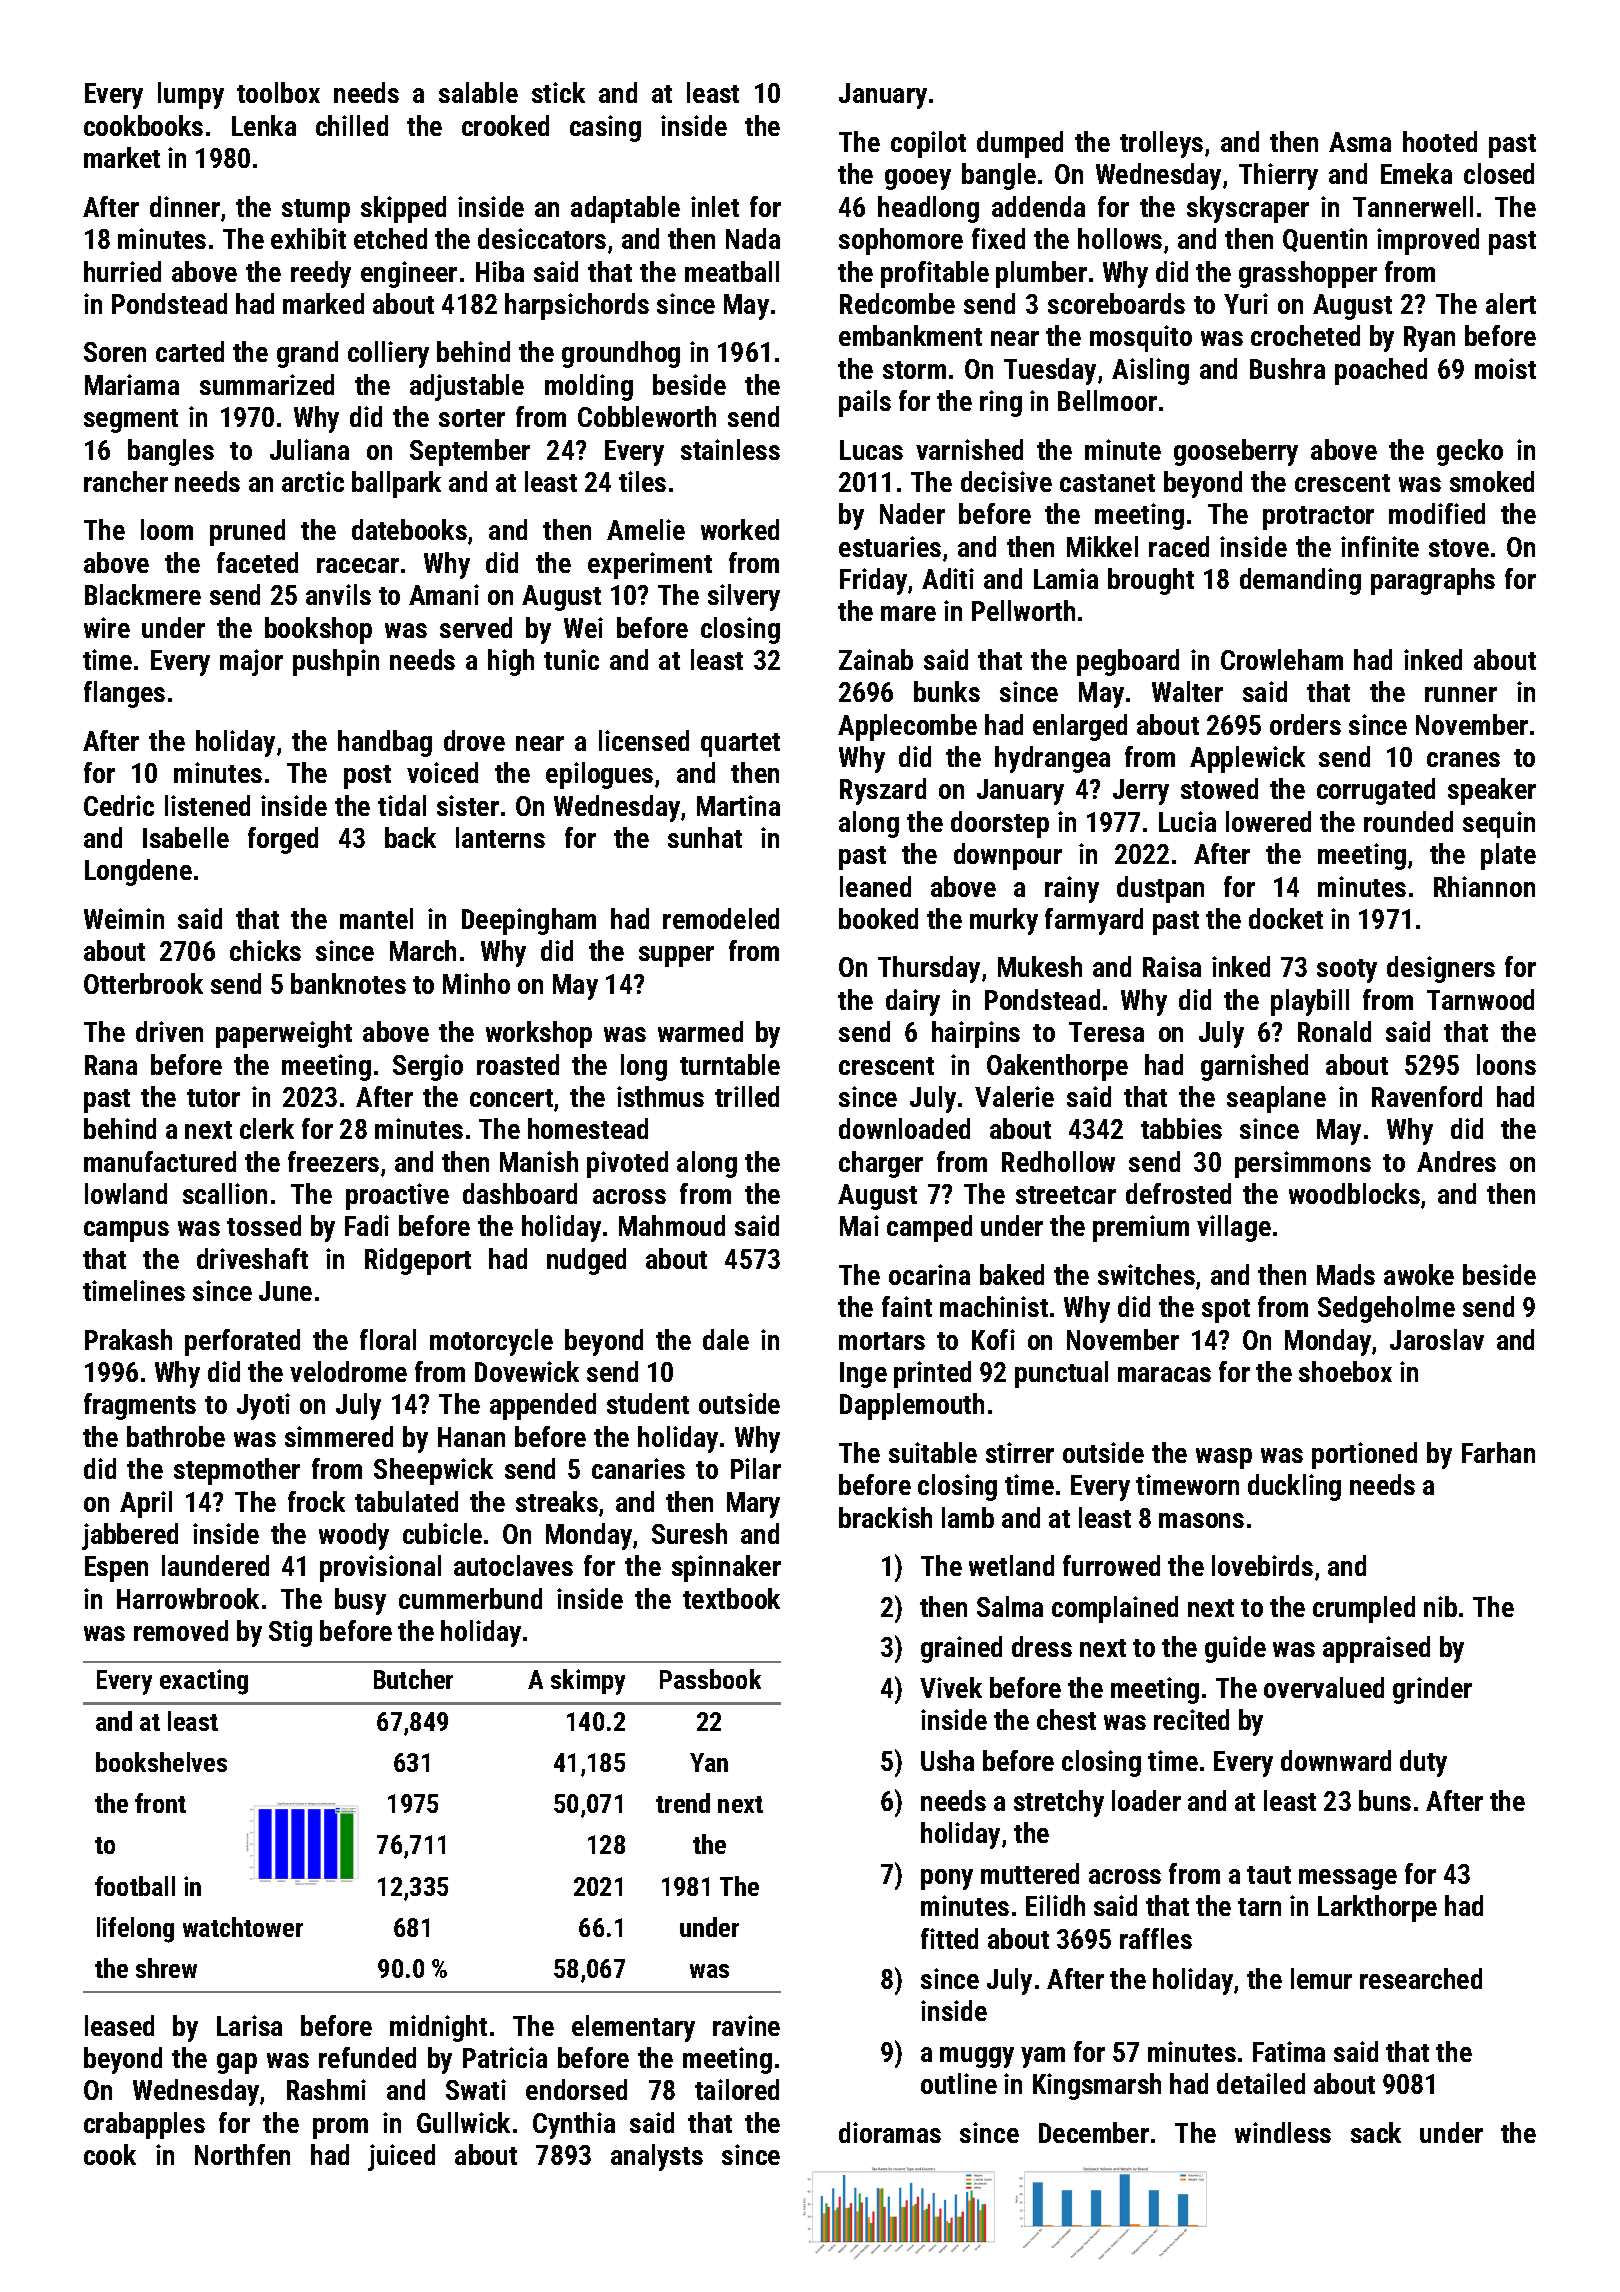  What do you see at coordinates (367, 777) in the image?
I see `post` at bounding box center [367, 777].
